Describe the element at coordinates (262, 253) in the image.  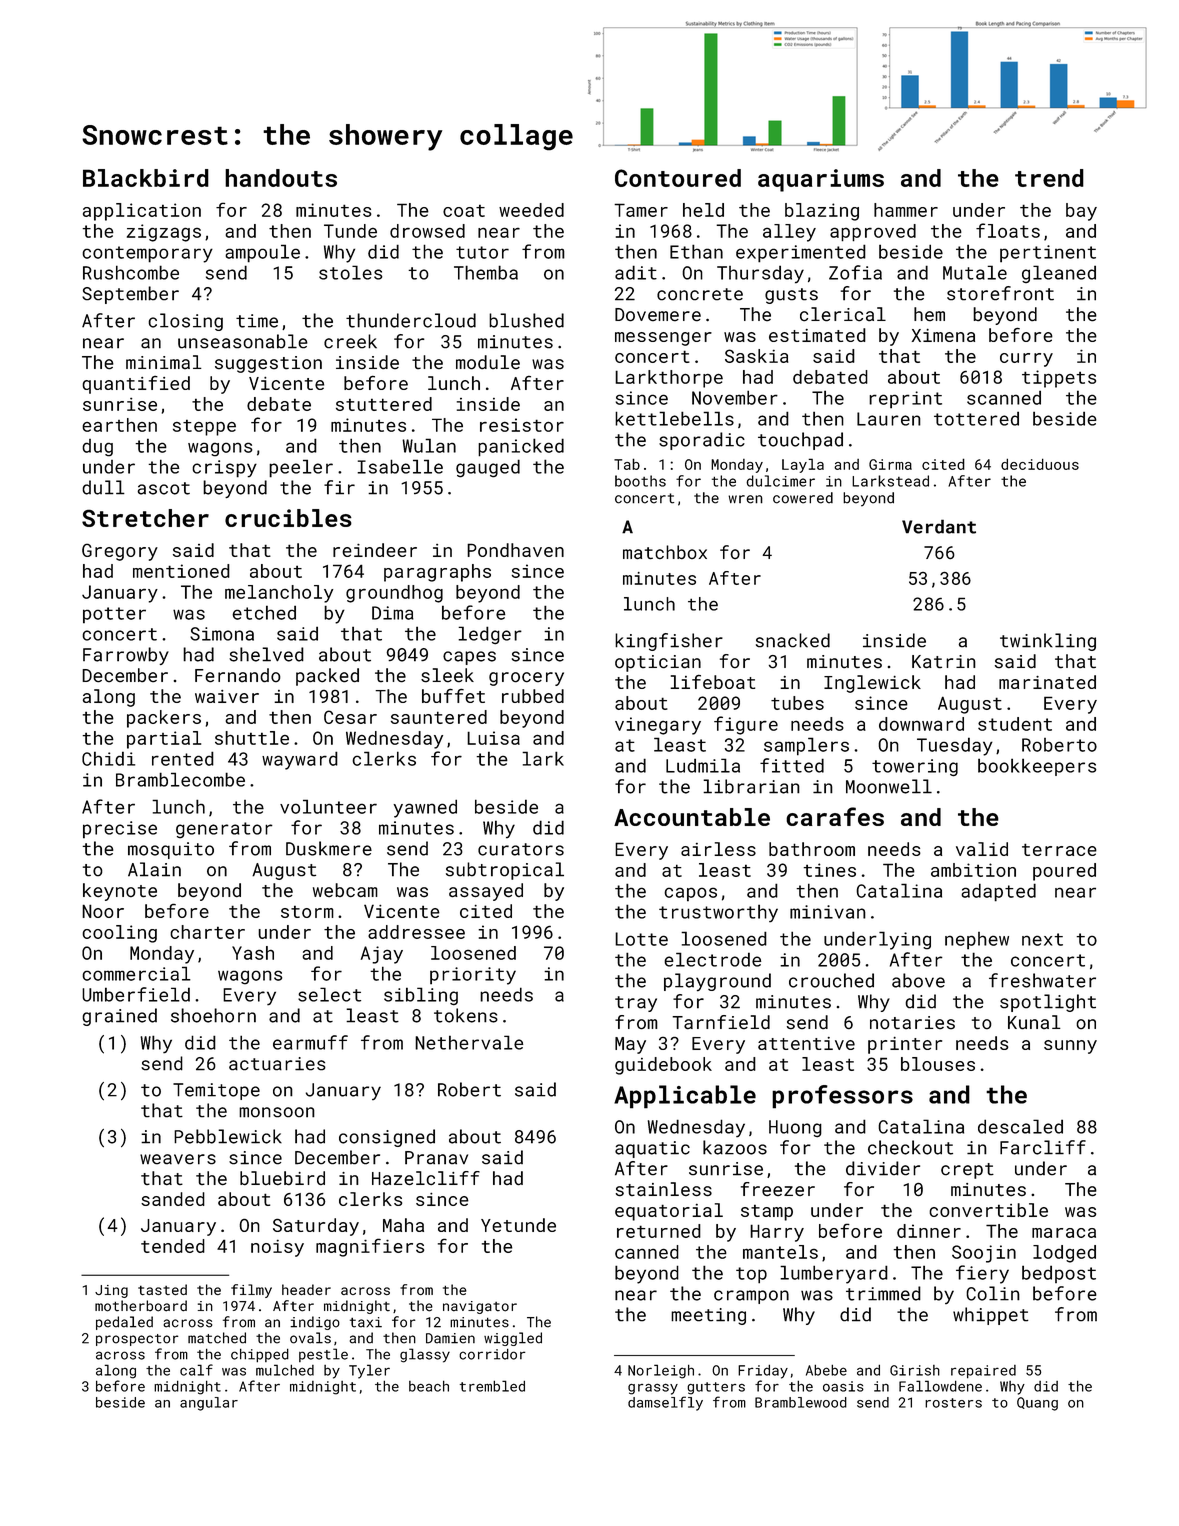
I see `ampoule` at that location.
